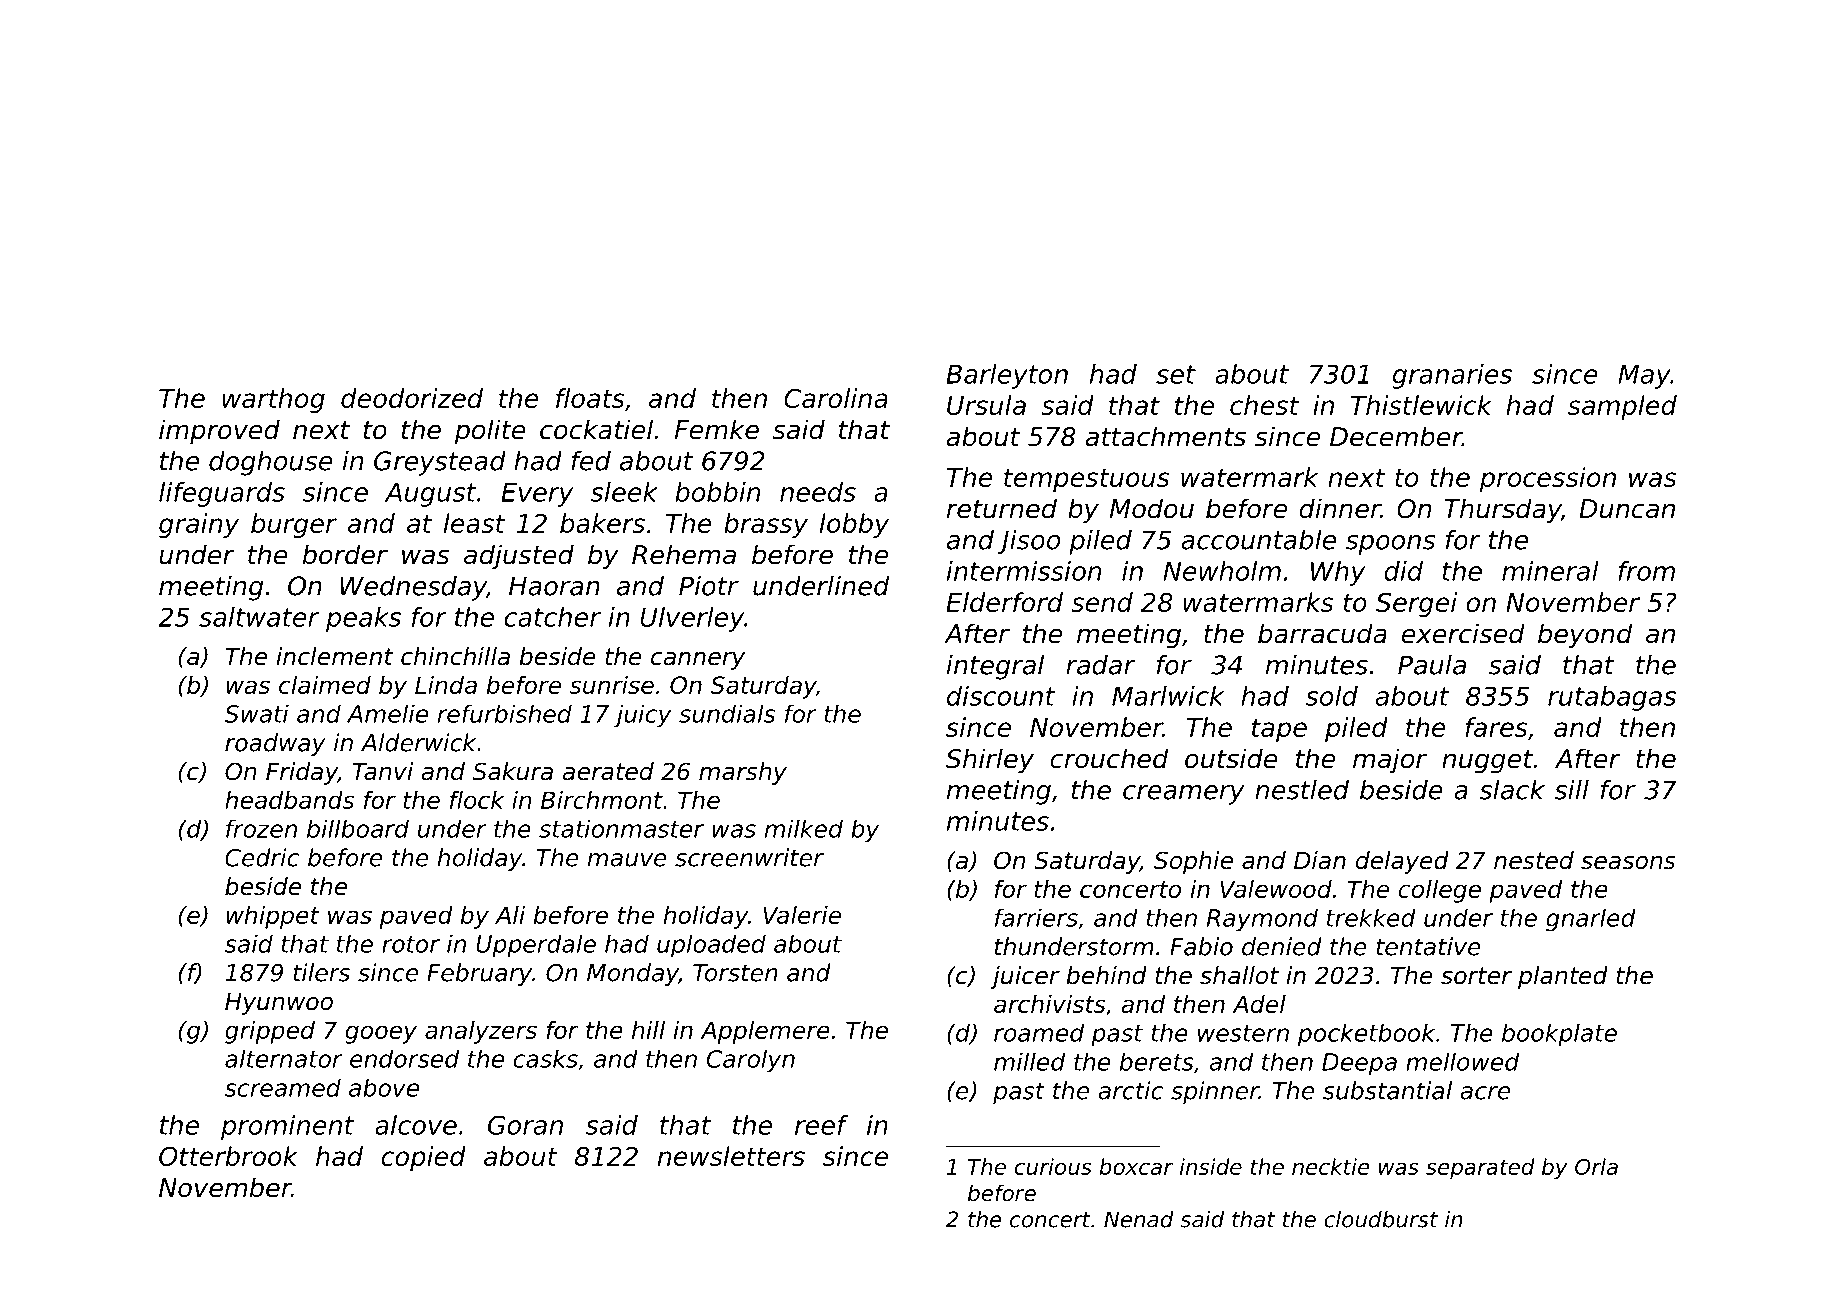 Image resolution: width=1835 pixels, height=1298 pixels. I want to click on burger, so click(294, 525).
